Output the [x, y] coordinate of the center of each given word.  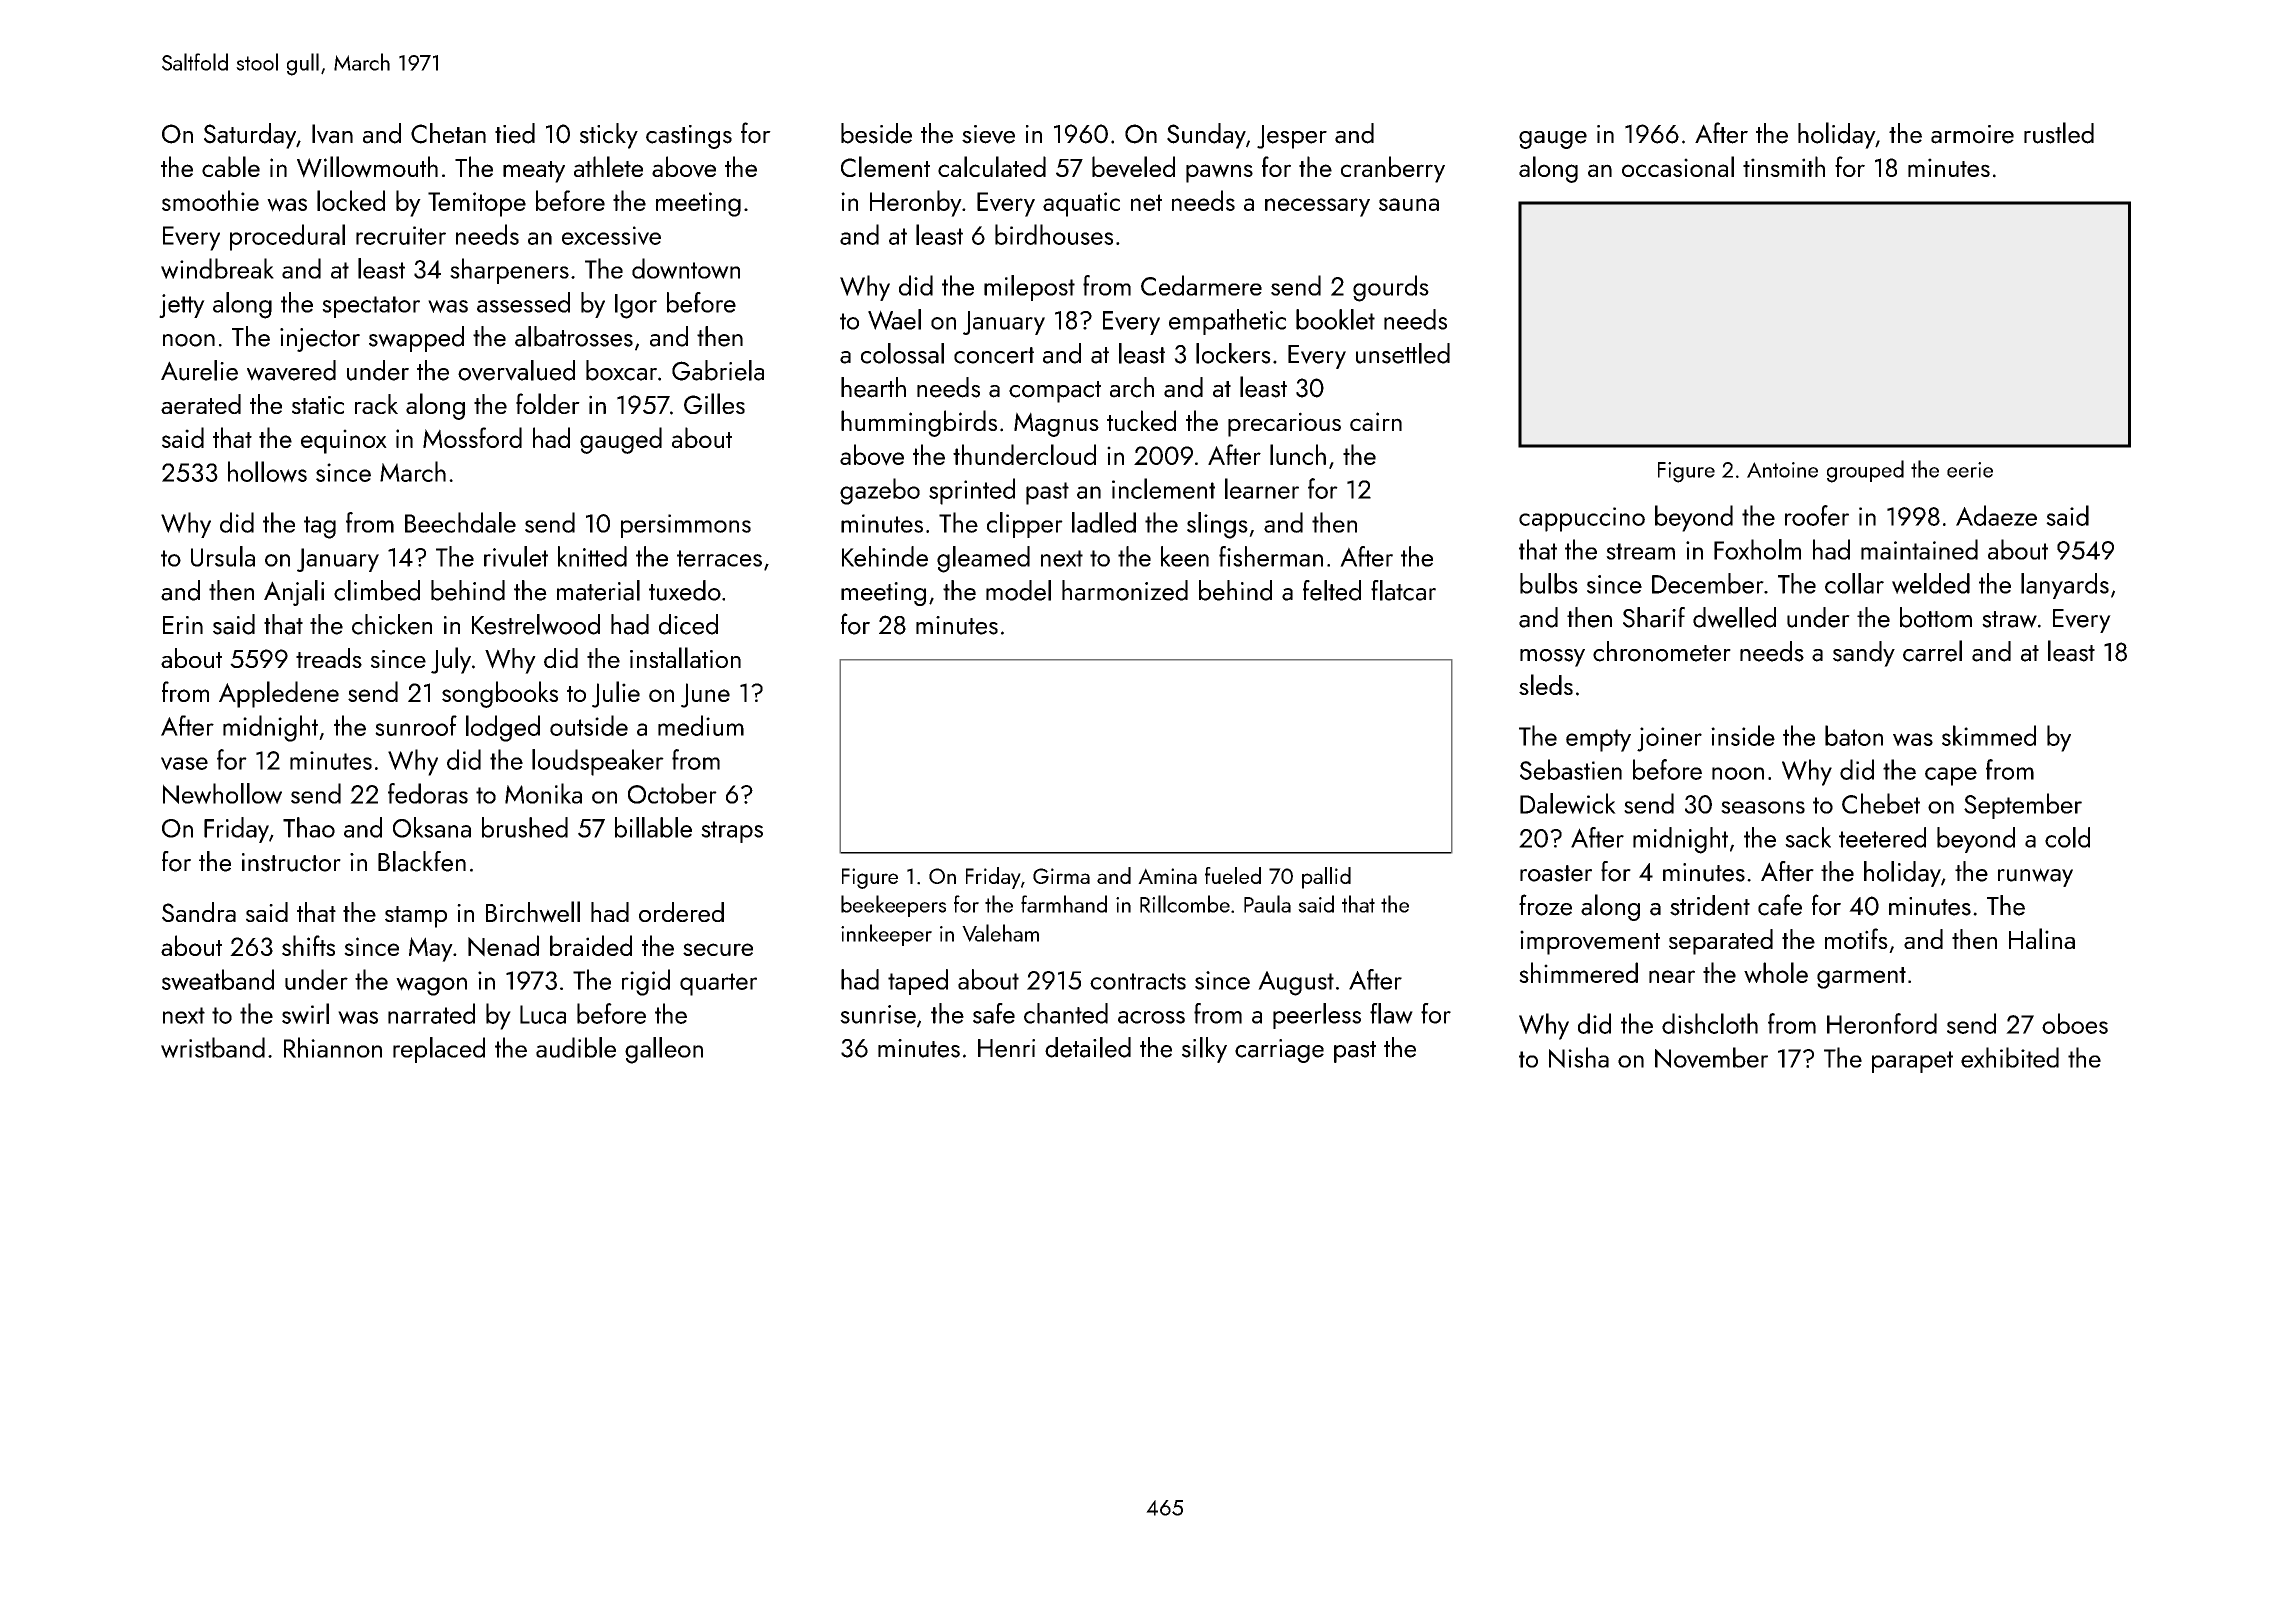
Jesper [1292, 137]
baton [1854, 735]
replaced [439, 1050]
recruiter [401, 235]
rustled [2059, 133]
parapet [1912, 1062]
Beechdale [460, 522]
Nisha [1579, 1057]
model [1018, 590]
